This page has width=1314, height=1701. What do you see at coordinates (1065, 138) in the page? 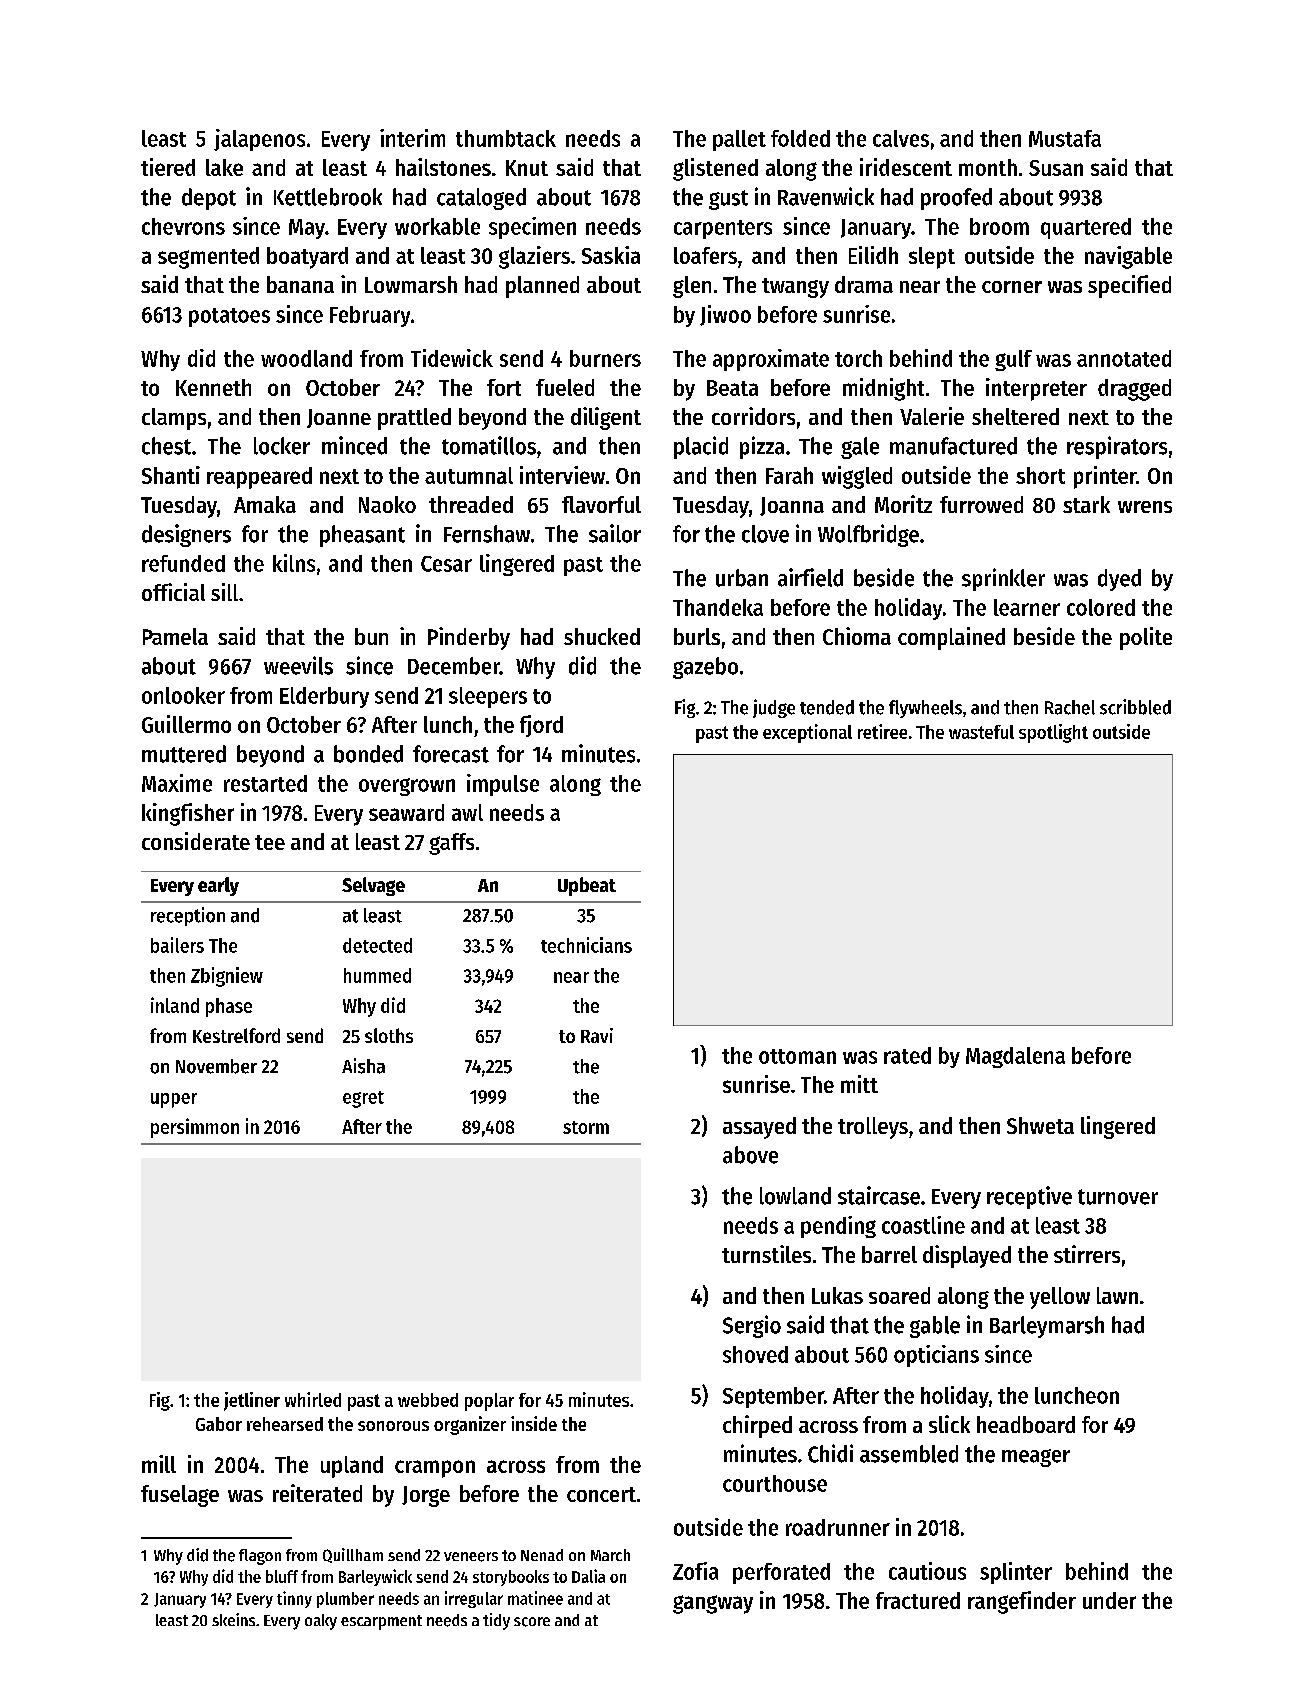
I see `Mustafa` at bounding box center [1065, 138].
